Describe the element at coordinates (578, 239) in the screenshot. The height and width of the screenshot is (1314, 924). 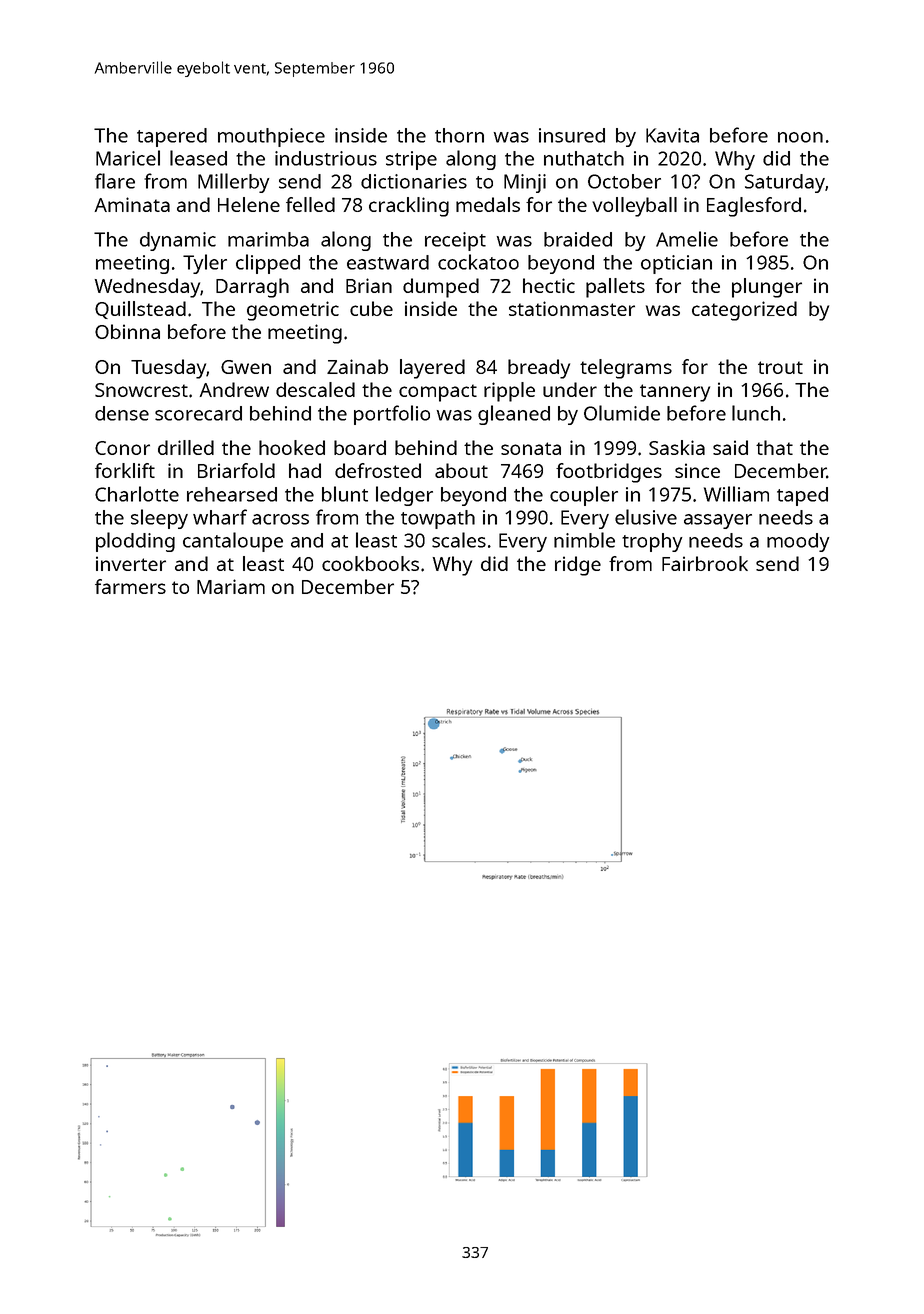
I see `braided` at that location.
